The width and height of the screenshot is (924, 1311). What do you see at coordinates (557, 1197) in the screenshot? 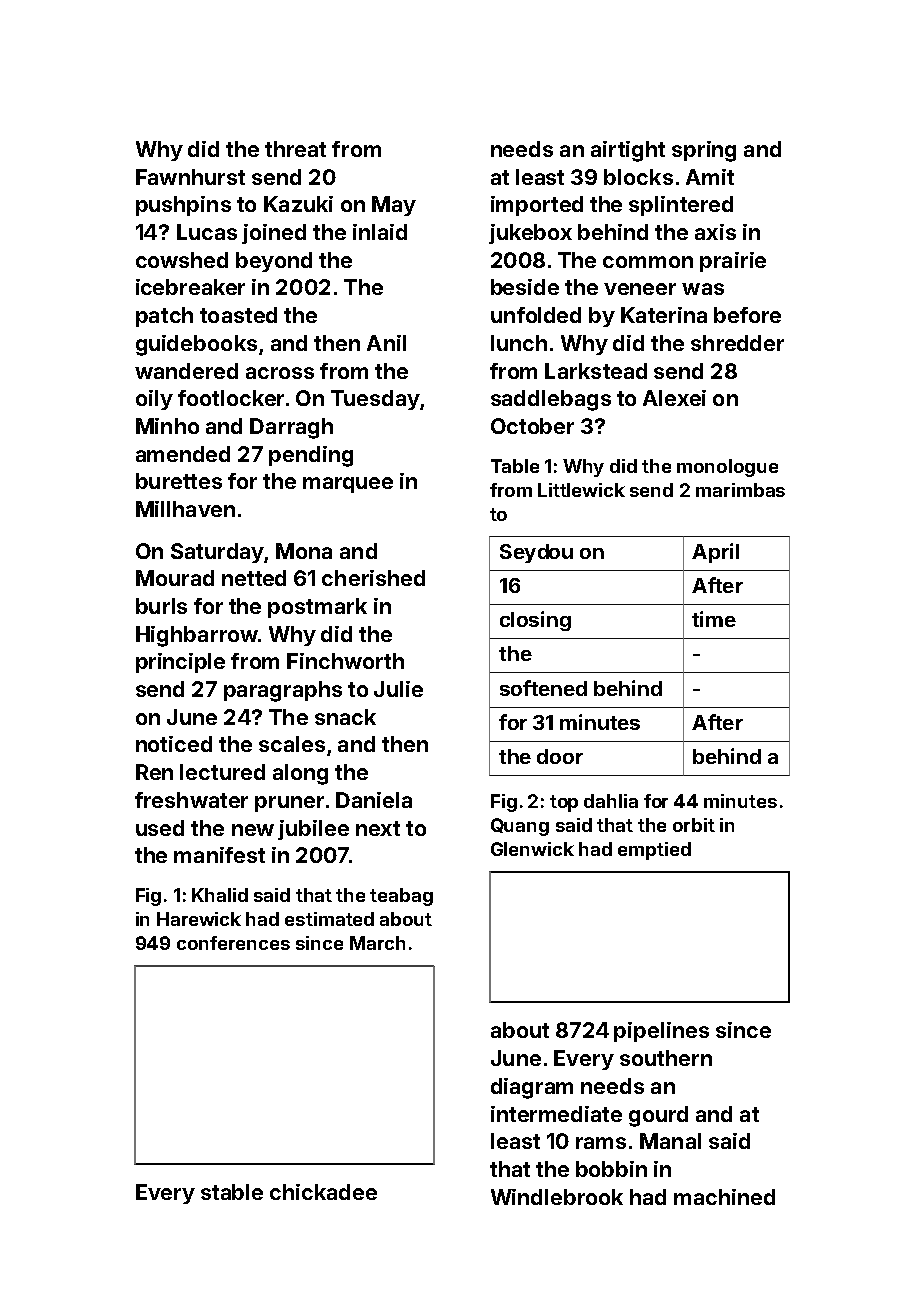
I see `Windlebrook` at bounding box center [557, 1197].
